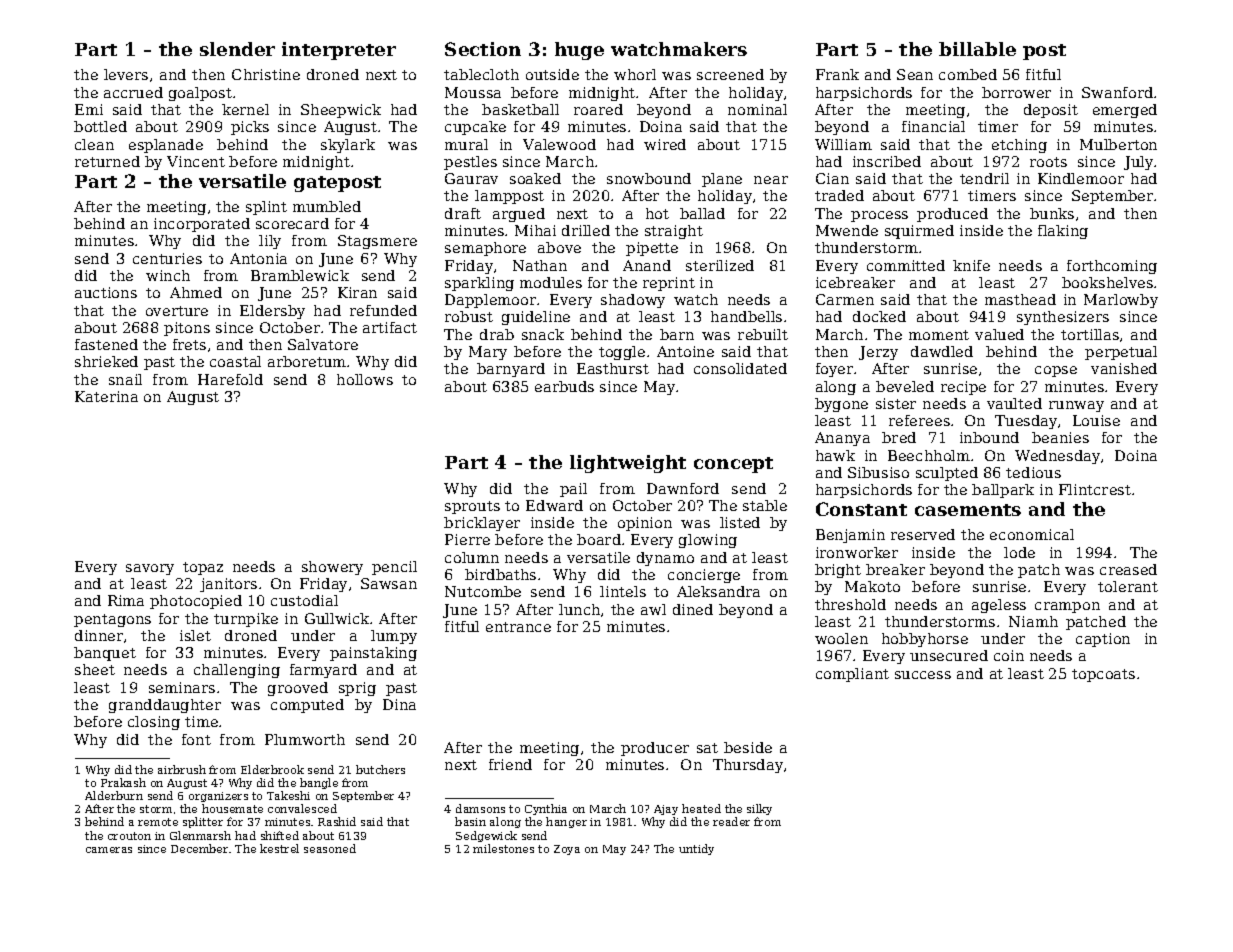 The width and height of the screenshot is (1233, 952). I want to click on billable, so click(977, 49).
